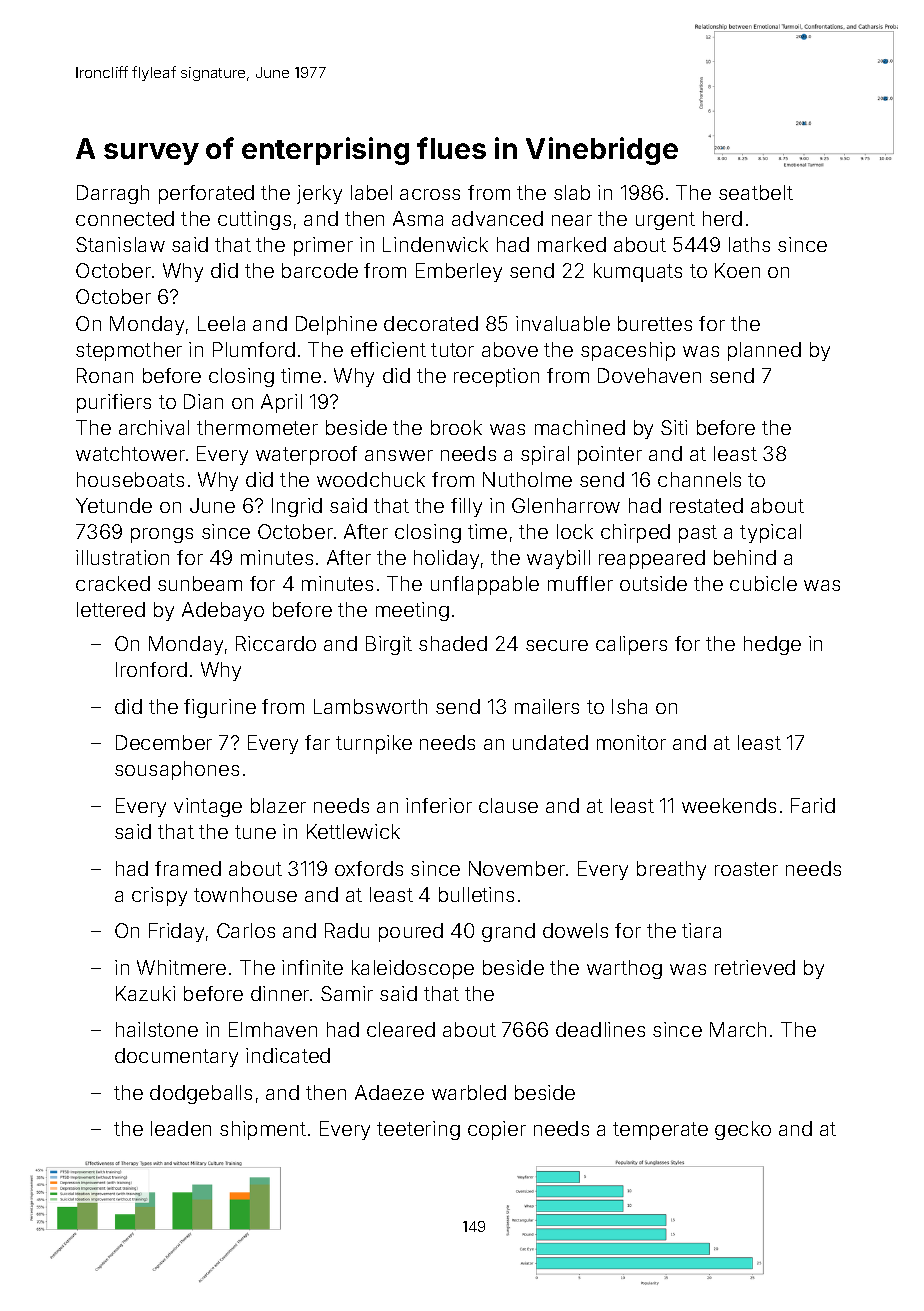  Describe the element at coordinates (497, 1130) in the screenshot. I see `copier` at that location.
